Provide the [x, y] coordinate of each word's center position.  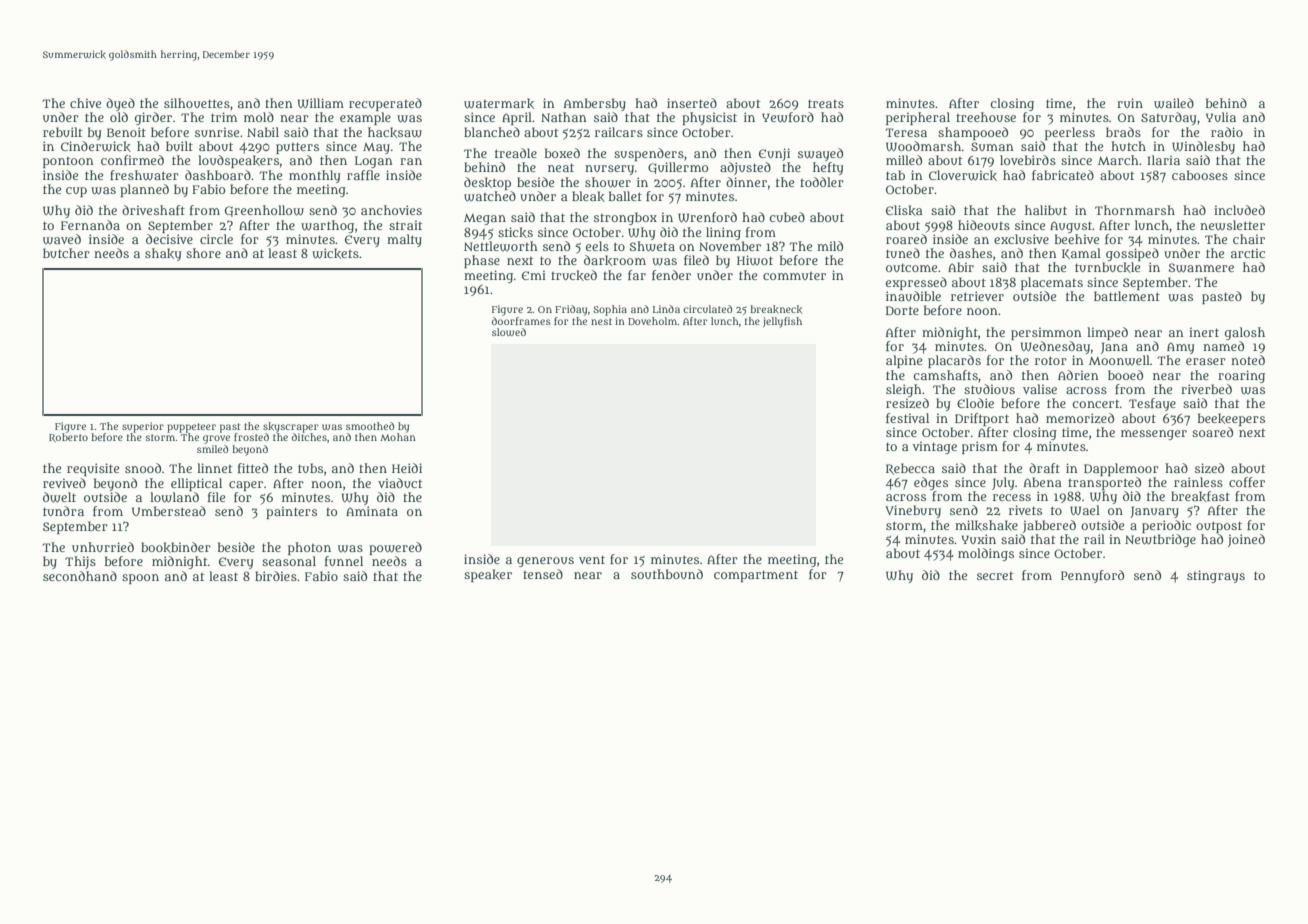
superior [143, 427]
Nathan [564, 117]
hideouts [984, 225]
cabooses [1200, 175]
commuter [794, 276]
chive [85, 103]
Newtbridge [1160, 540]
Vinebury [913, 511]
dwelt [59, 497]
